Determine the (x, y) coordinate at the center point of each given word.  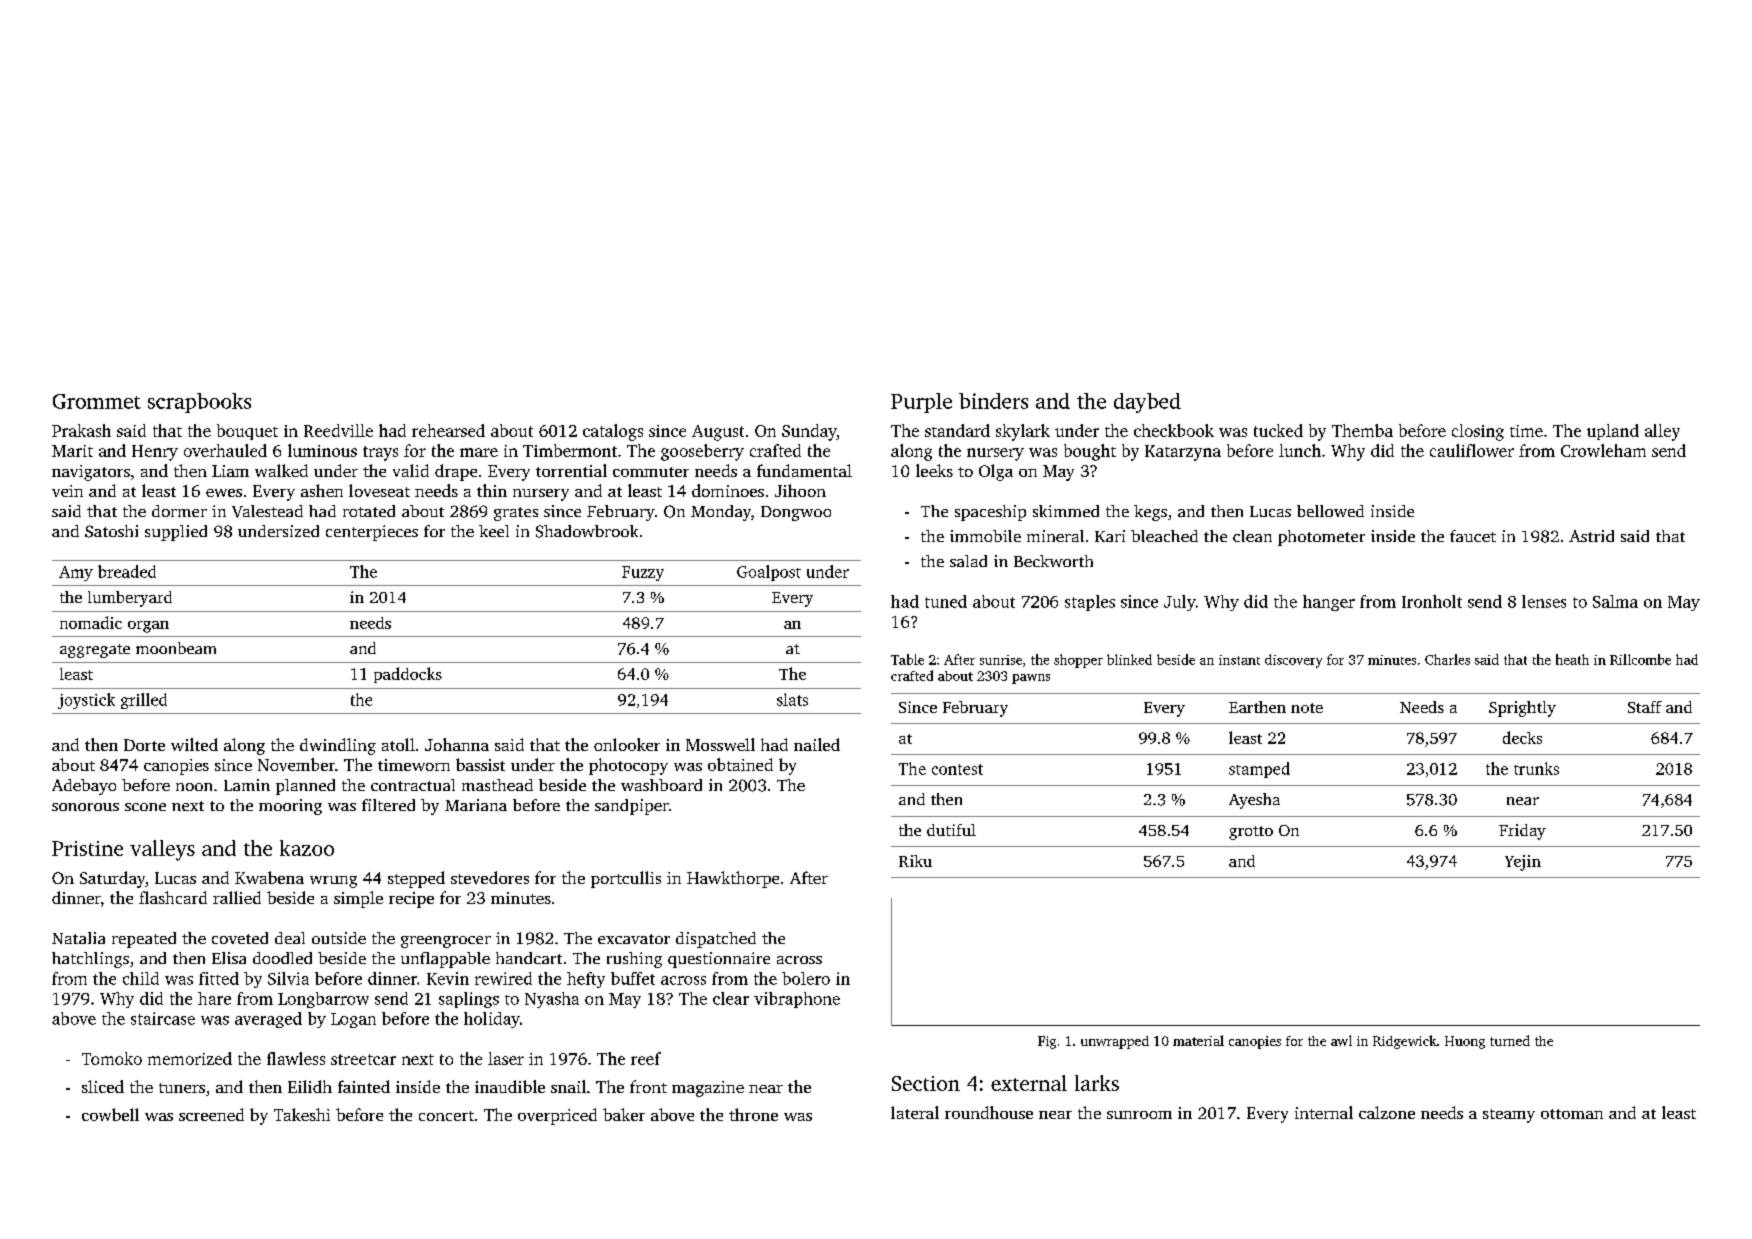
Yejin (1523, 863)
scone (145, 807)
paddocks (408, 675)
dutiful (951, 830)
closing (1478, 432)
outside (339, 938)
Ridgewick (1405, 1042)
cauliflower (1472, 450)
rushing (634, 960)
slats (792, 699)
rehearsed (448, 430)
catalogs (613, 432)
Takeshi (302, 1114)
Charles (1447, 659)
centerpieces (372, 533)
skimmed (1066, 511)
